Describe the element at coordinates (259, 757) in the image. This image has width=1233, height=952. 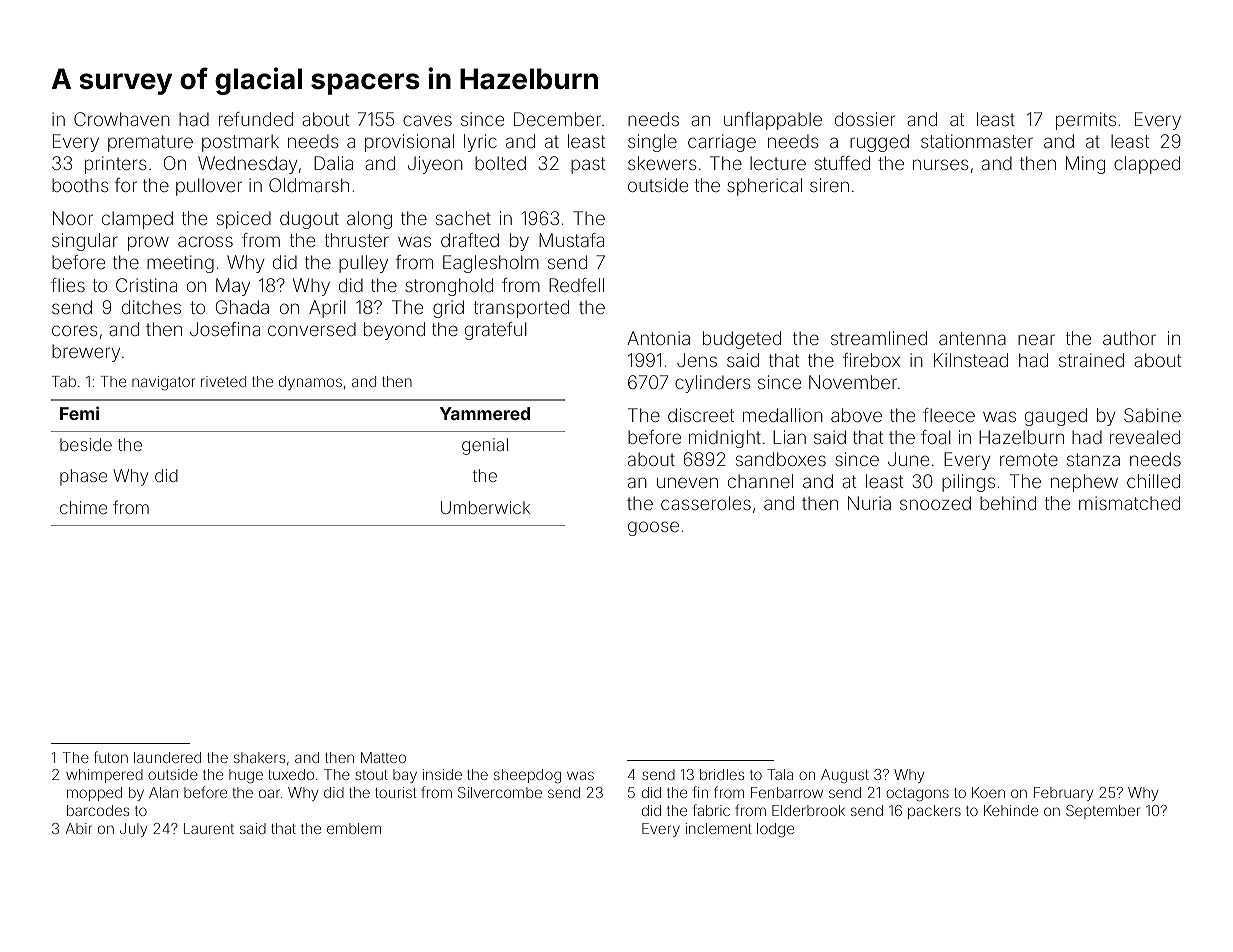
I see `shakers` at that location.
